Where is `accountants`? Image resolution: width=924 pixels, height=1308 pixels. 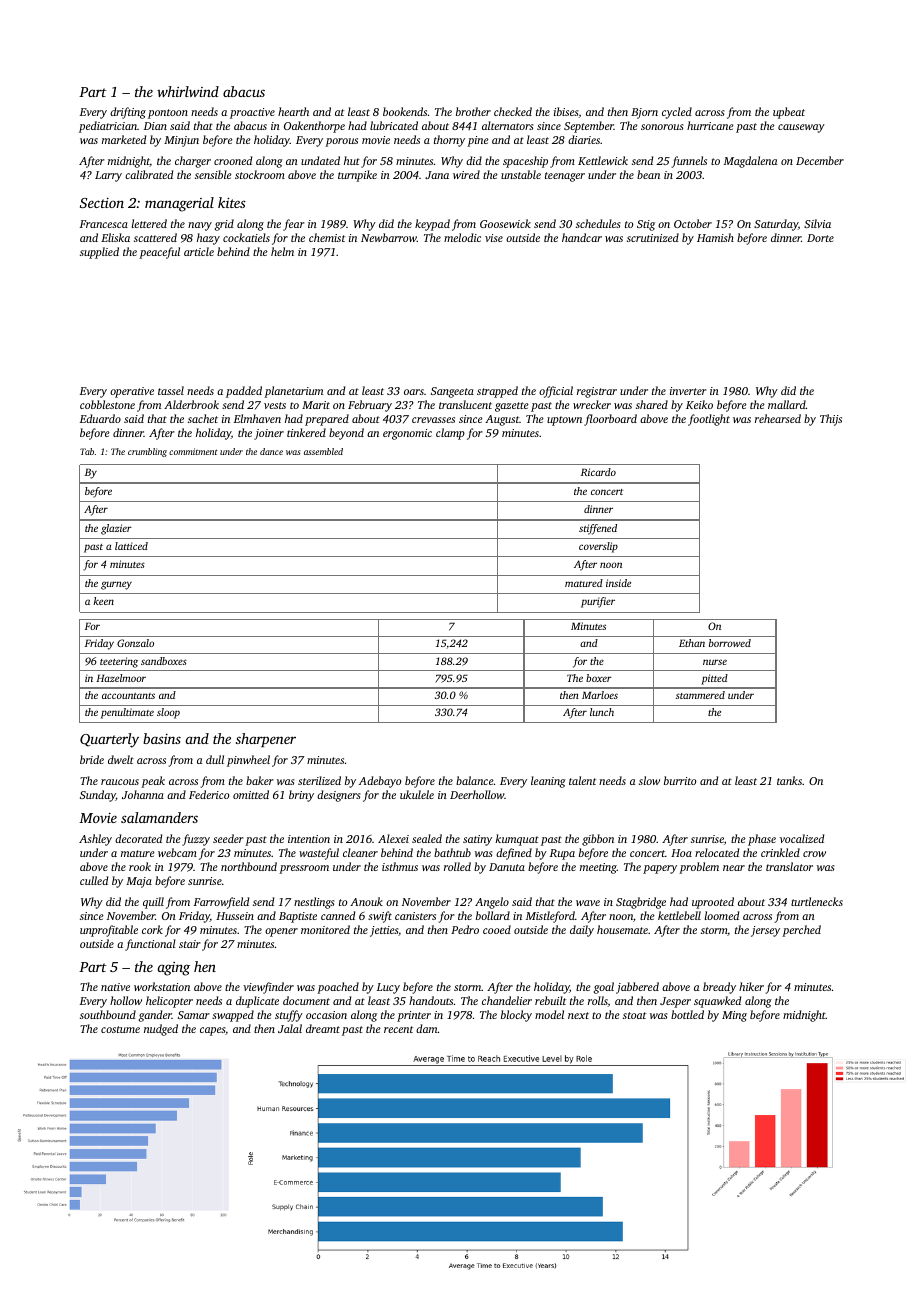
accountants is located at coordinates (128, 696).
